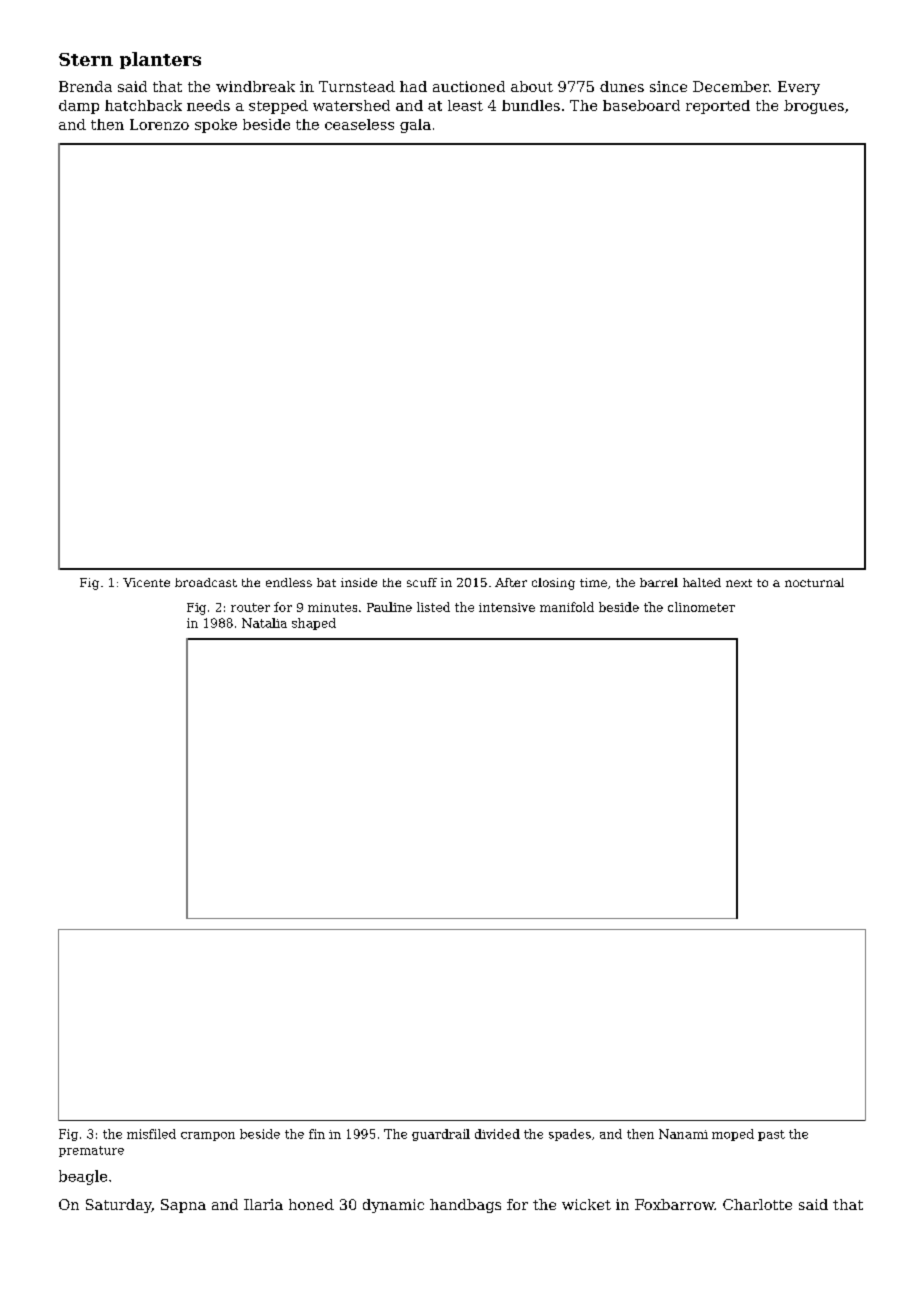 The height and width of the screenshot is (1308, 924). What do you see at coordinates (771, 1135) in the screenshot?
I see `past` at bounding box center [771, 1135].
